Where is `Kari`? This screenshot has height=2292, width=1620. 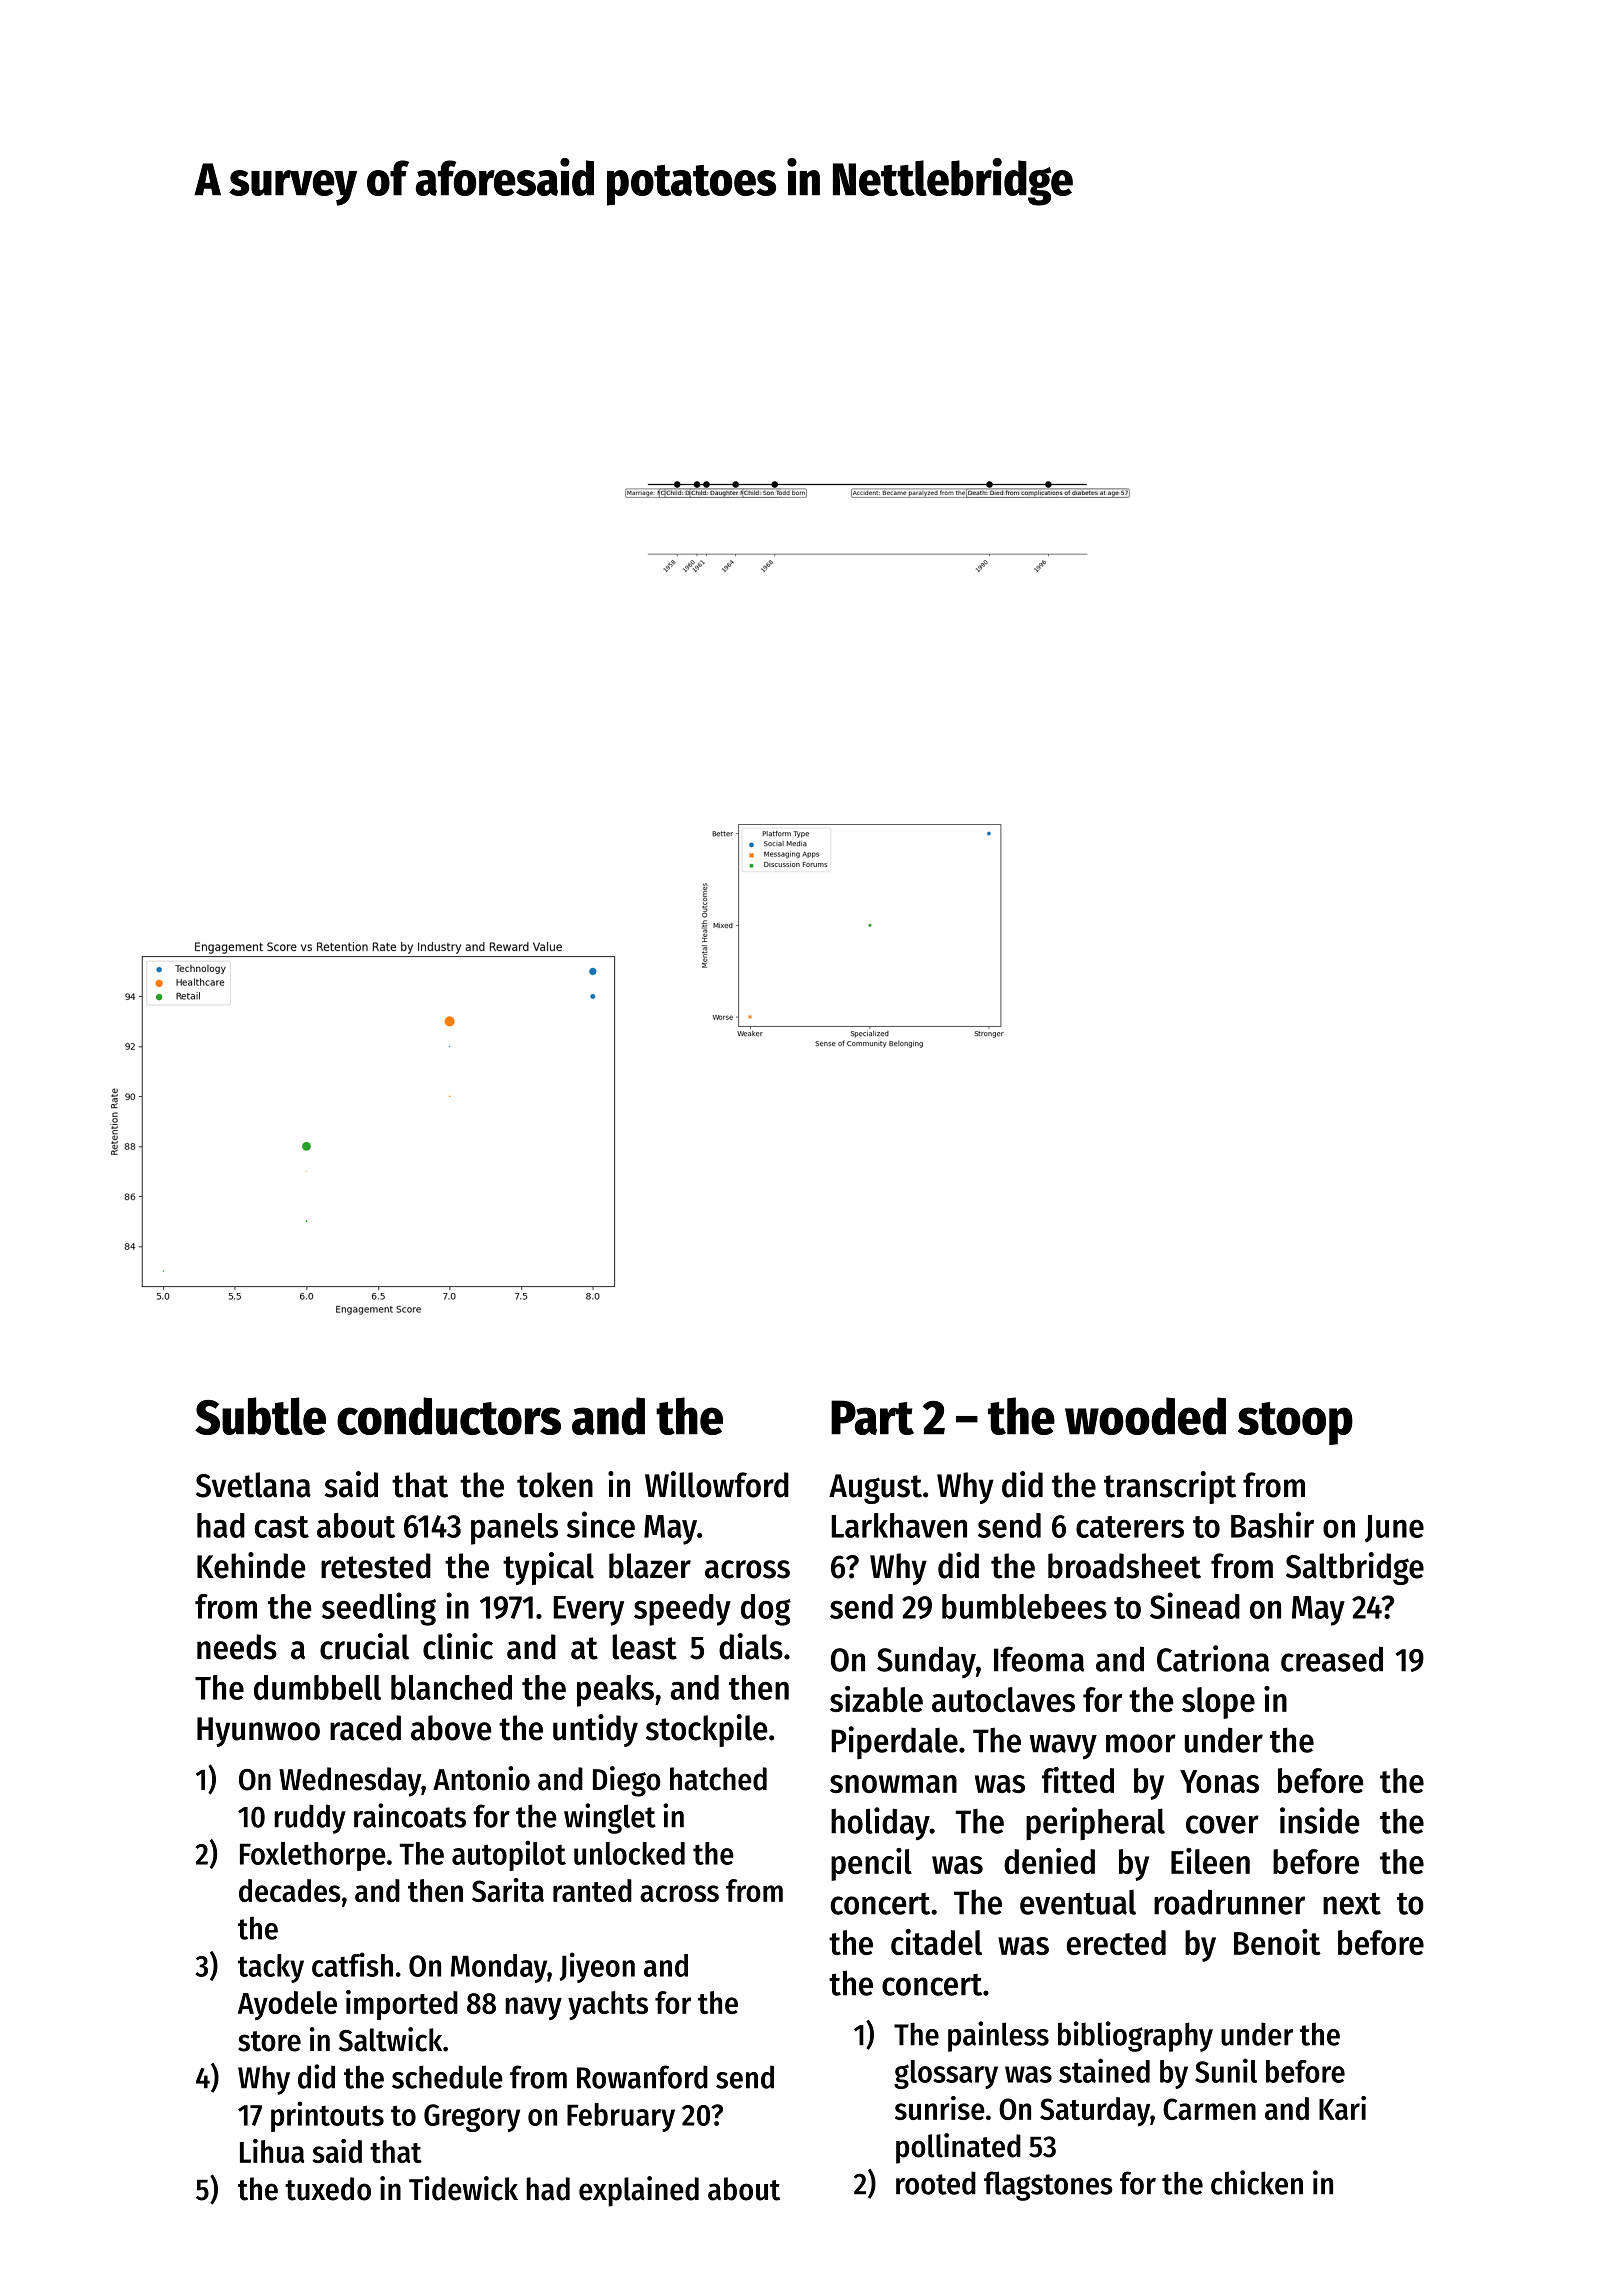
Kari is located at coordinates (1342, 2108).
